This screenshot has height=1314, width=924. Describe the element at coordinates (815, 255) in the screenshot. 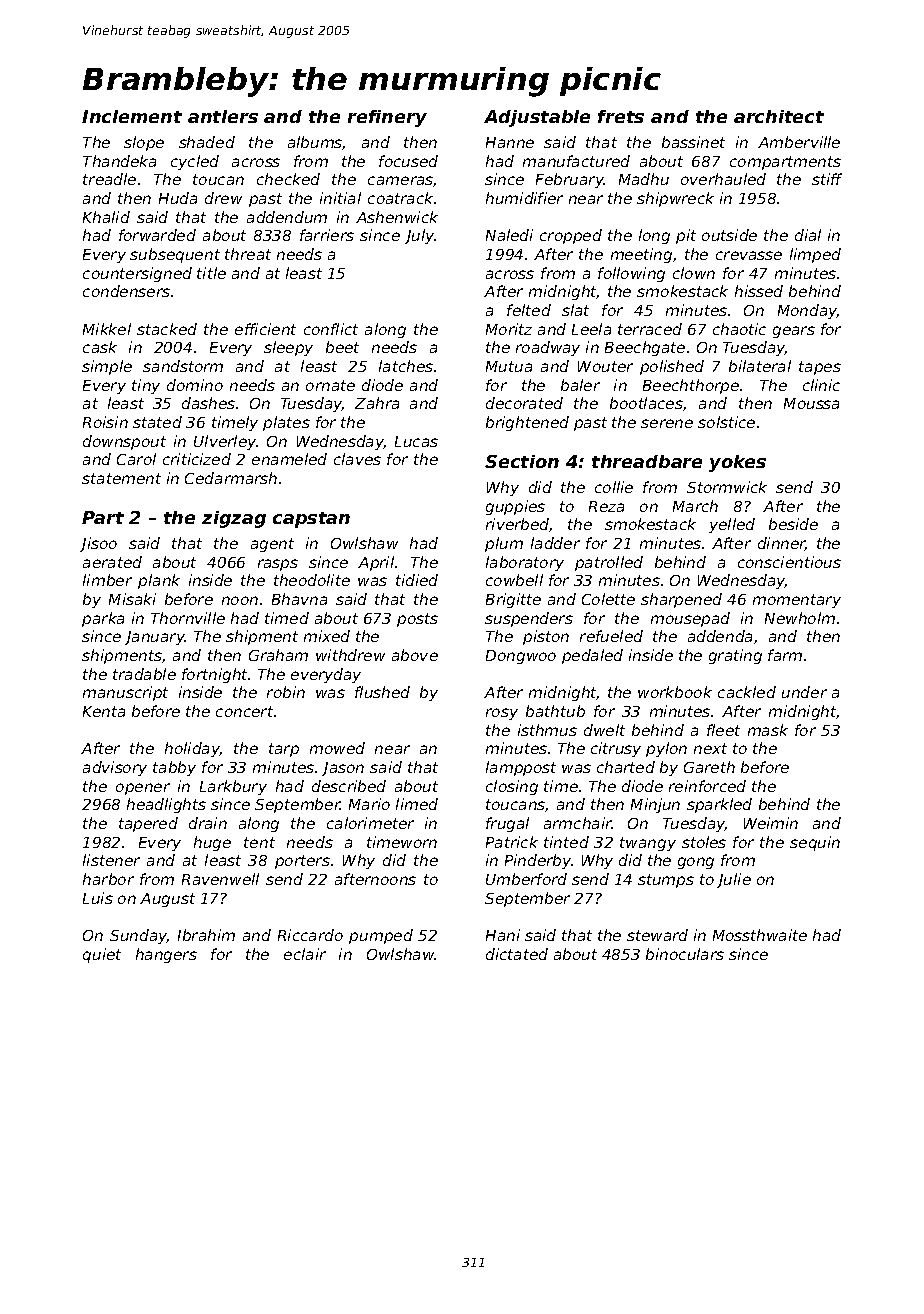

I see `limped` at that location.
